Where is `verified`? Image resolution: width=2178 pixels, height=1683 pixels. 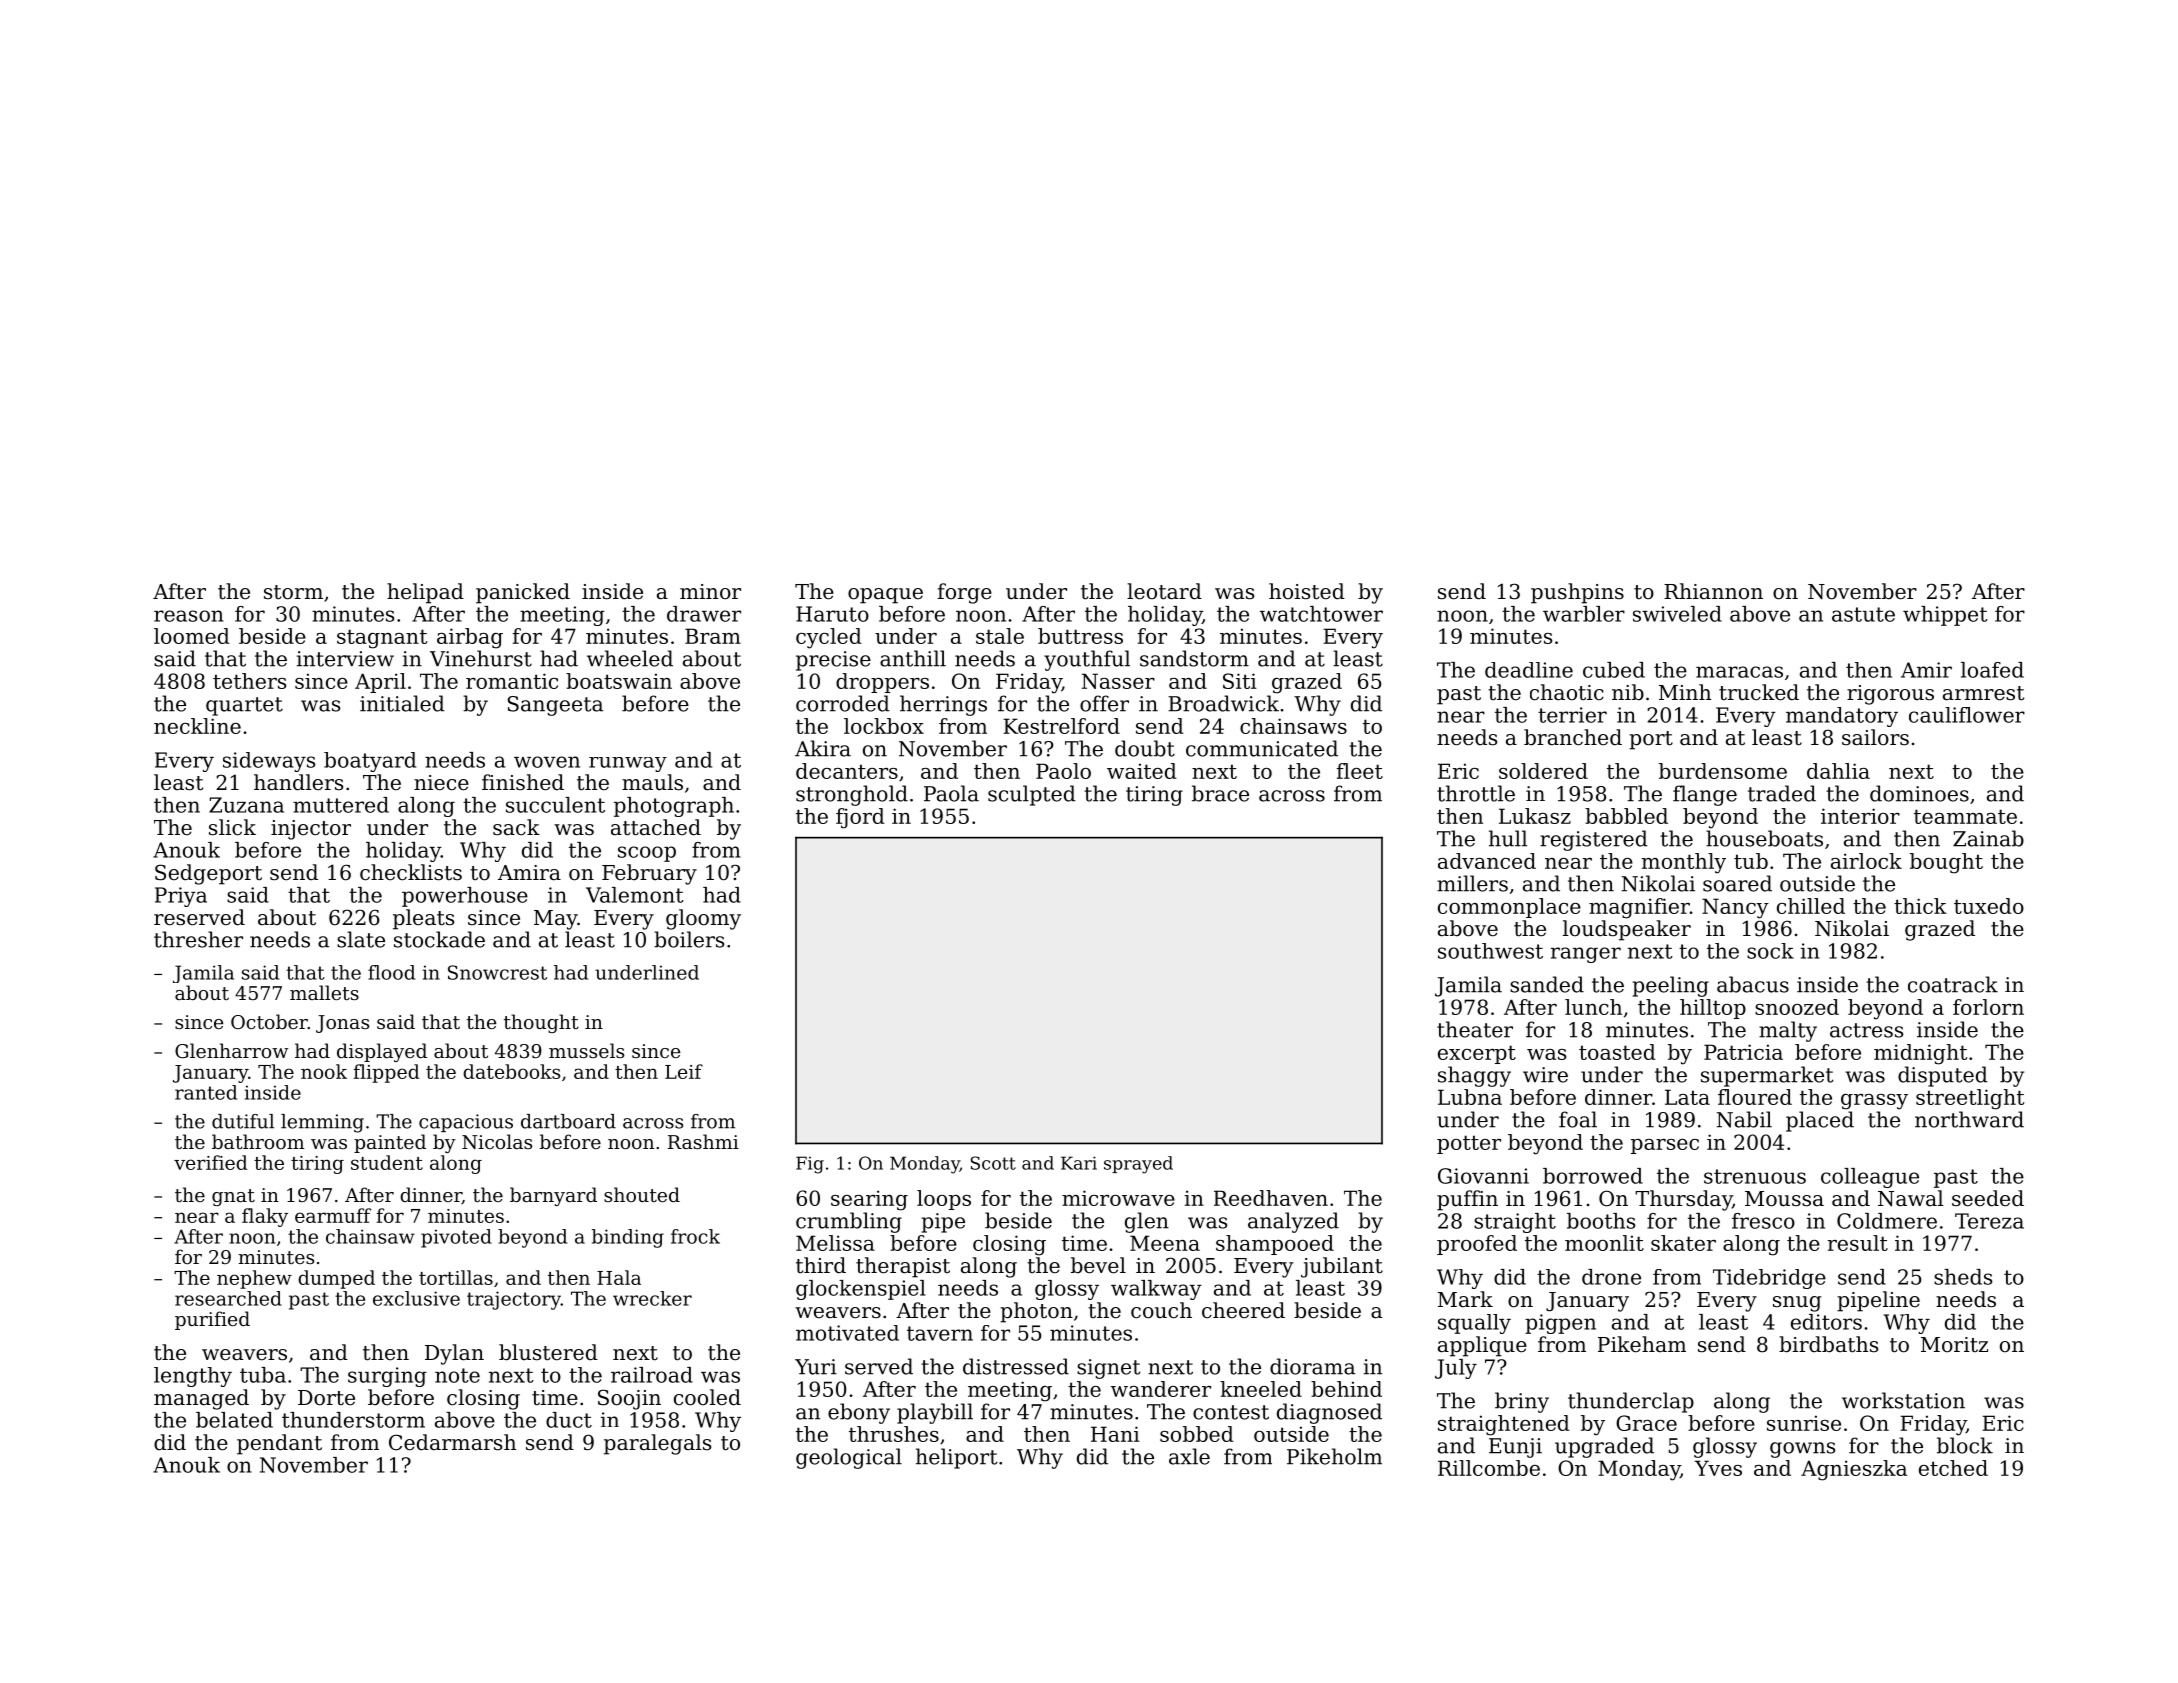 verified is located at coordinates (211, 1162).
